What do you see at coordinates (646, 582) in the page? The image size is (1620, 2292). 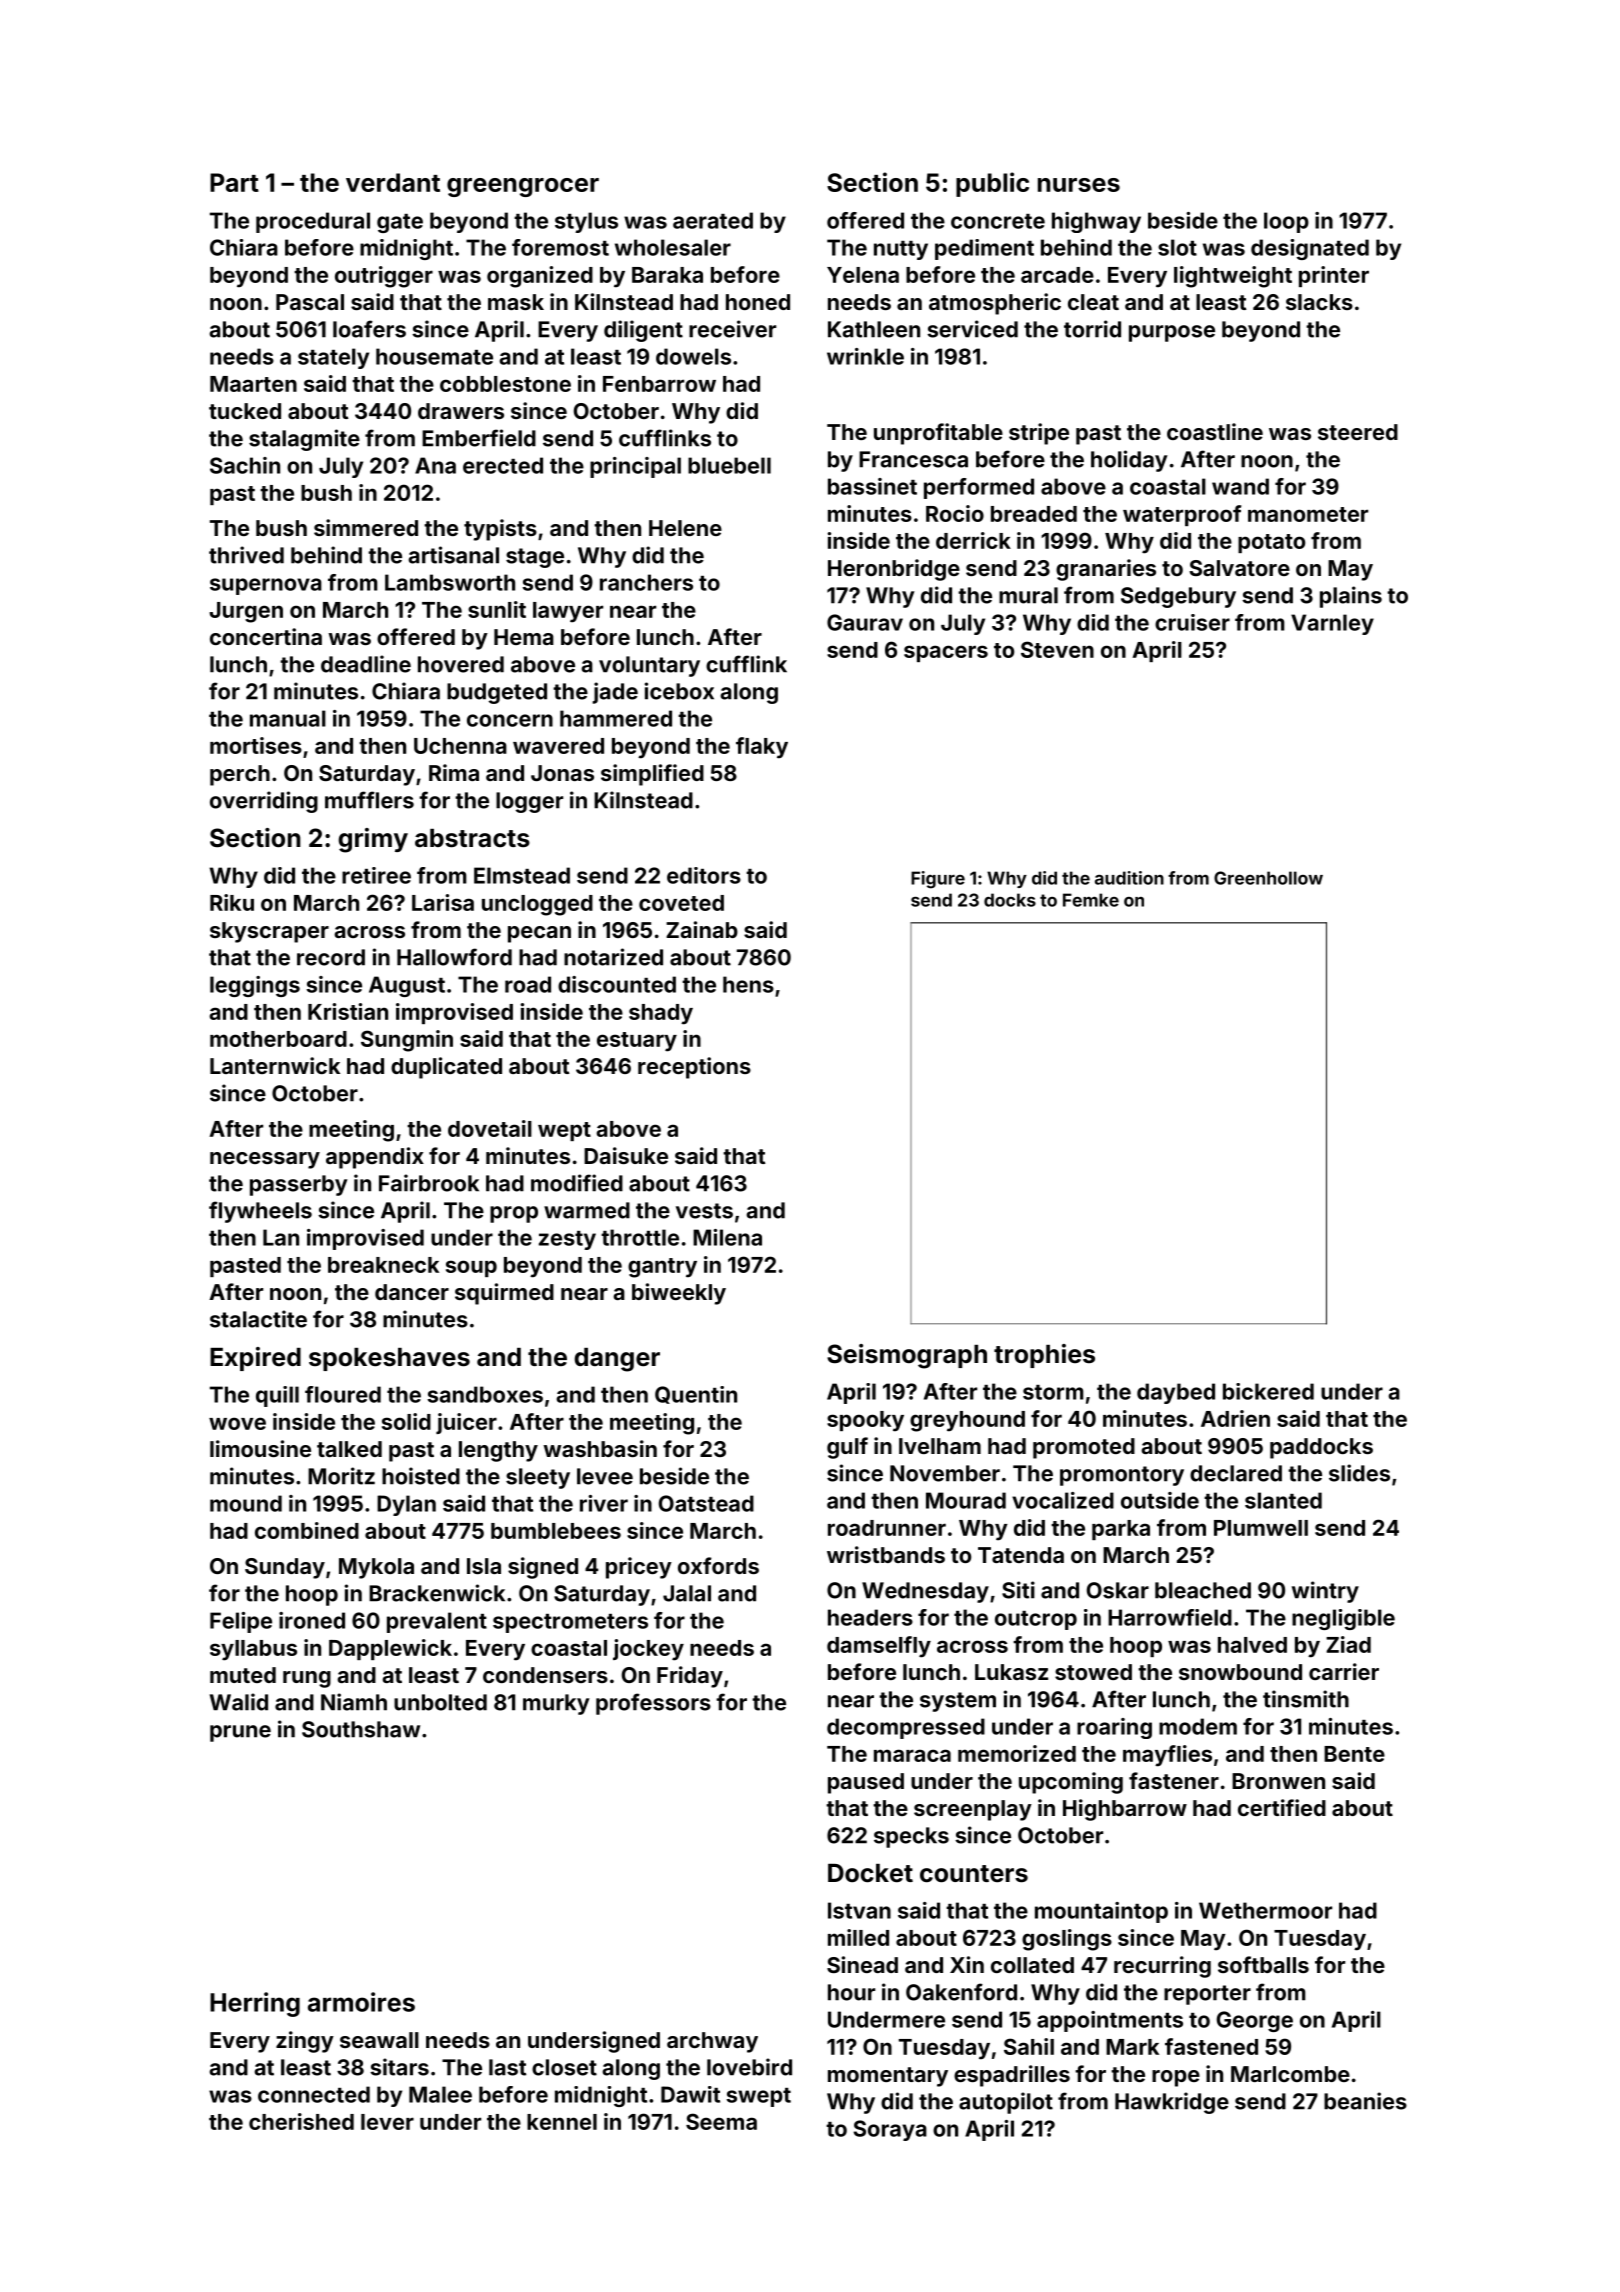 I see `ranchers` at bounding box center [646, 582].
